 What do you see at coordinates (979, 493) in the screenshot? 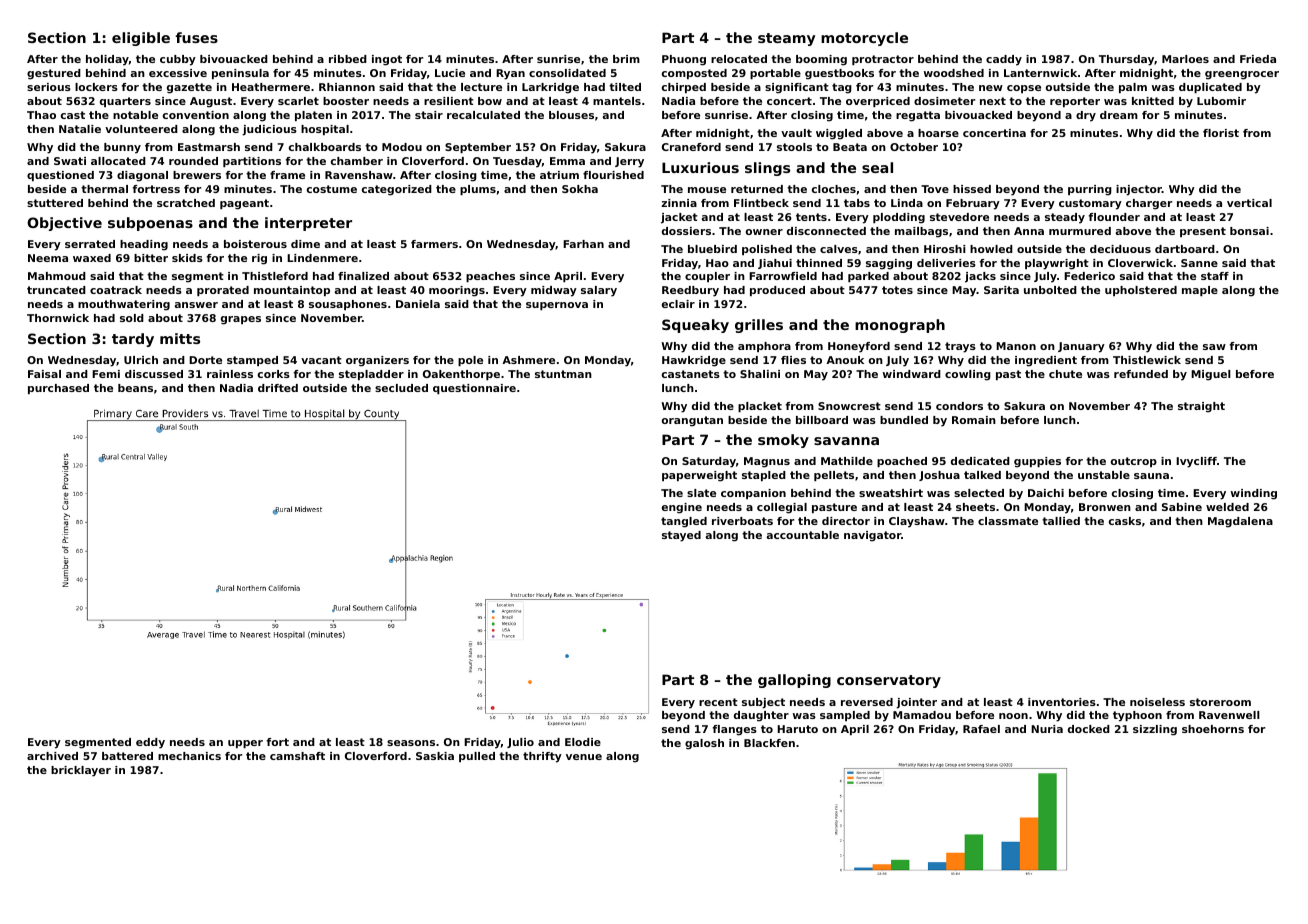
I see `selected` at bounding box center [979, 493].
